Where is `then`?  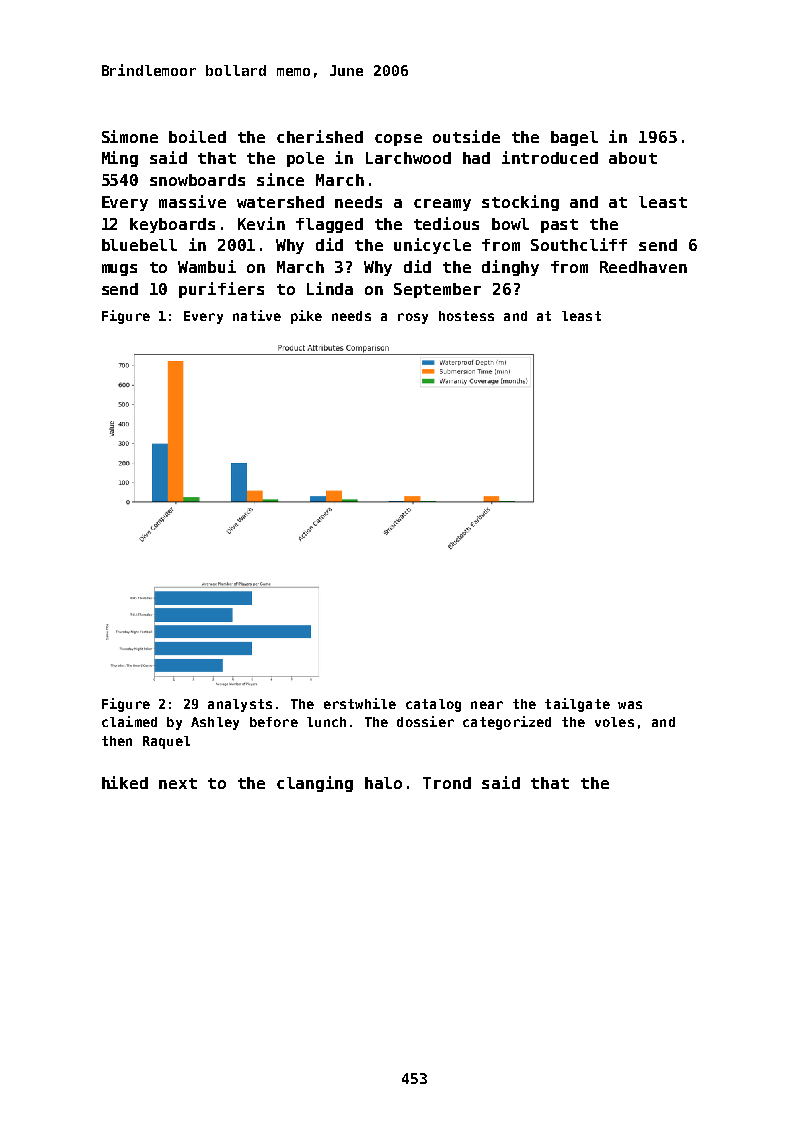
then is located at coordinates (117, 741).
